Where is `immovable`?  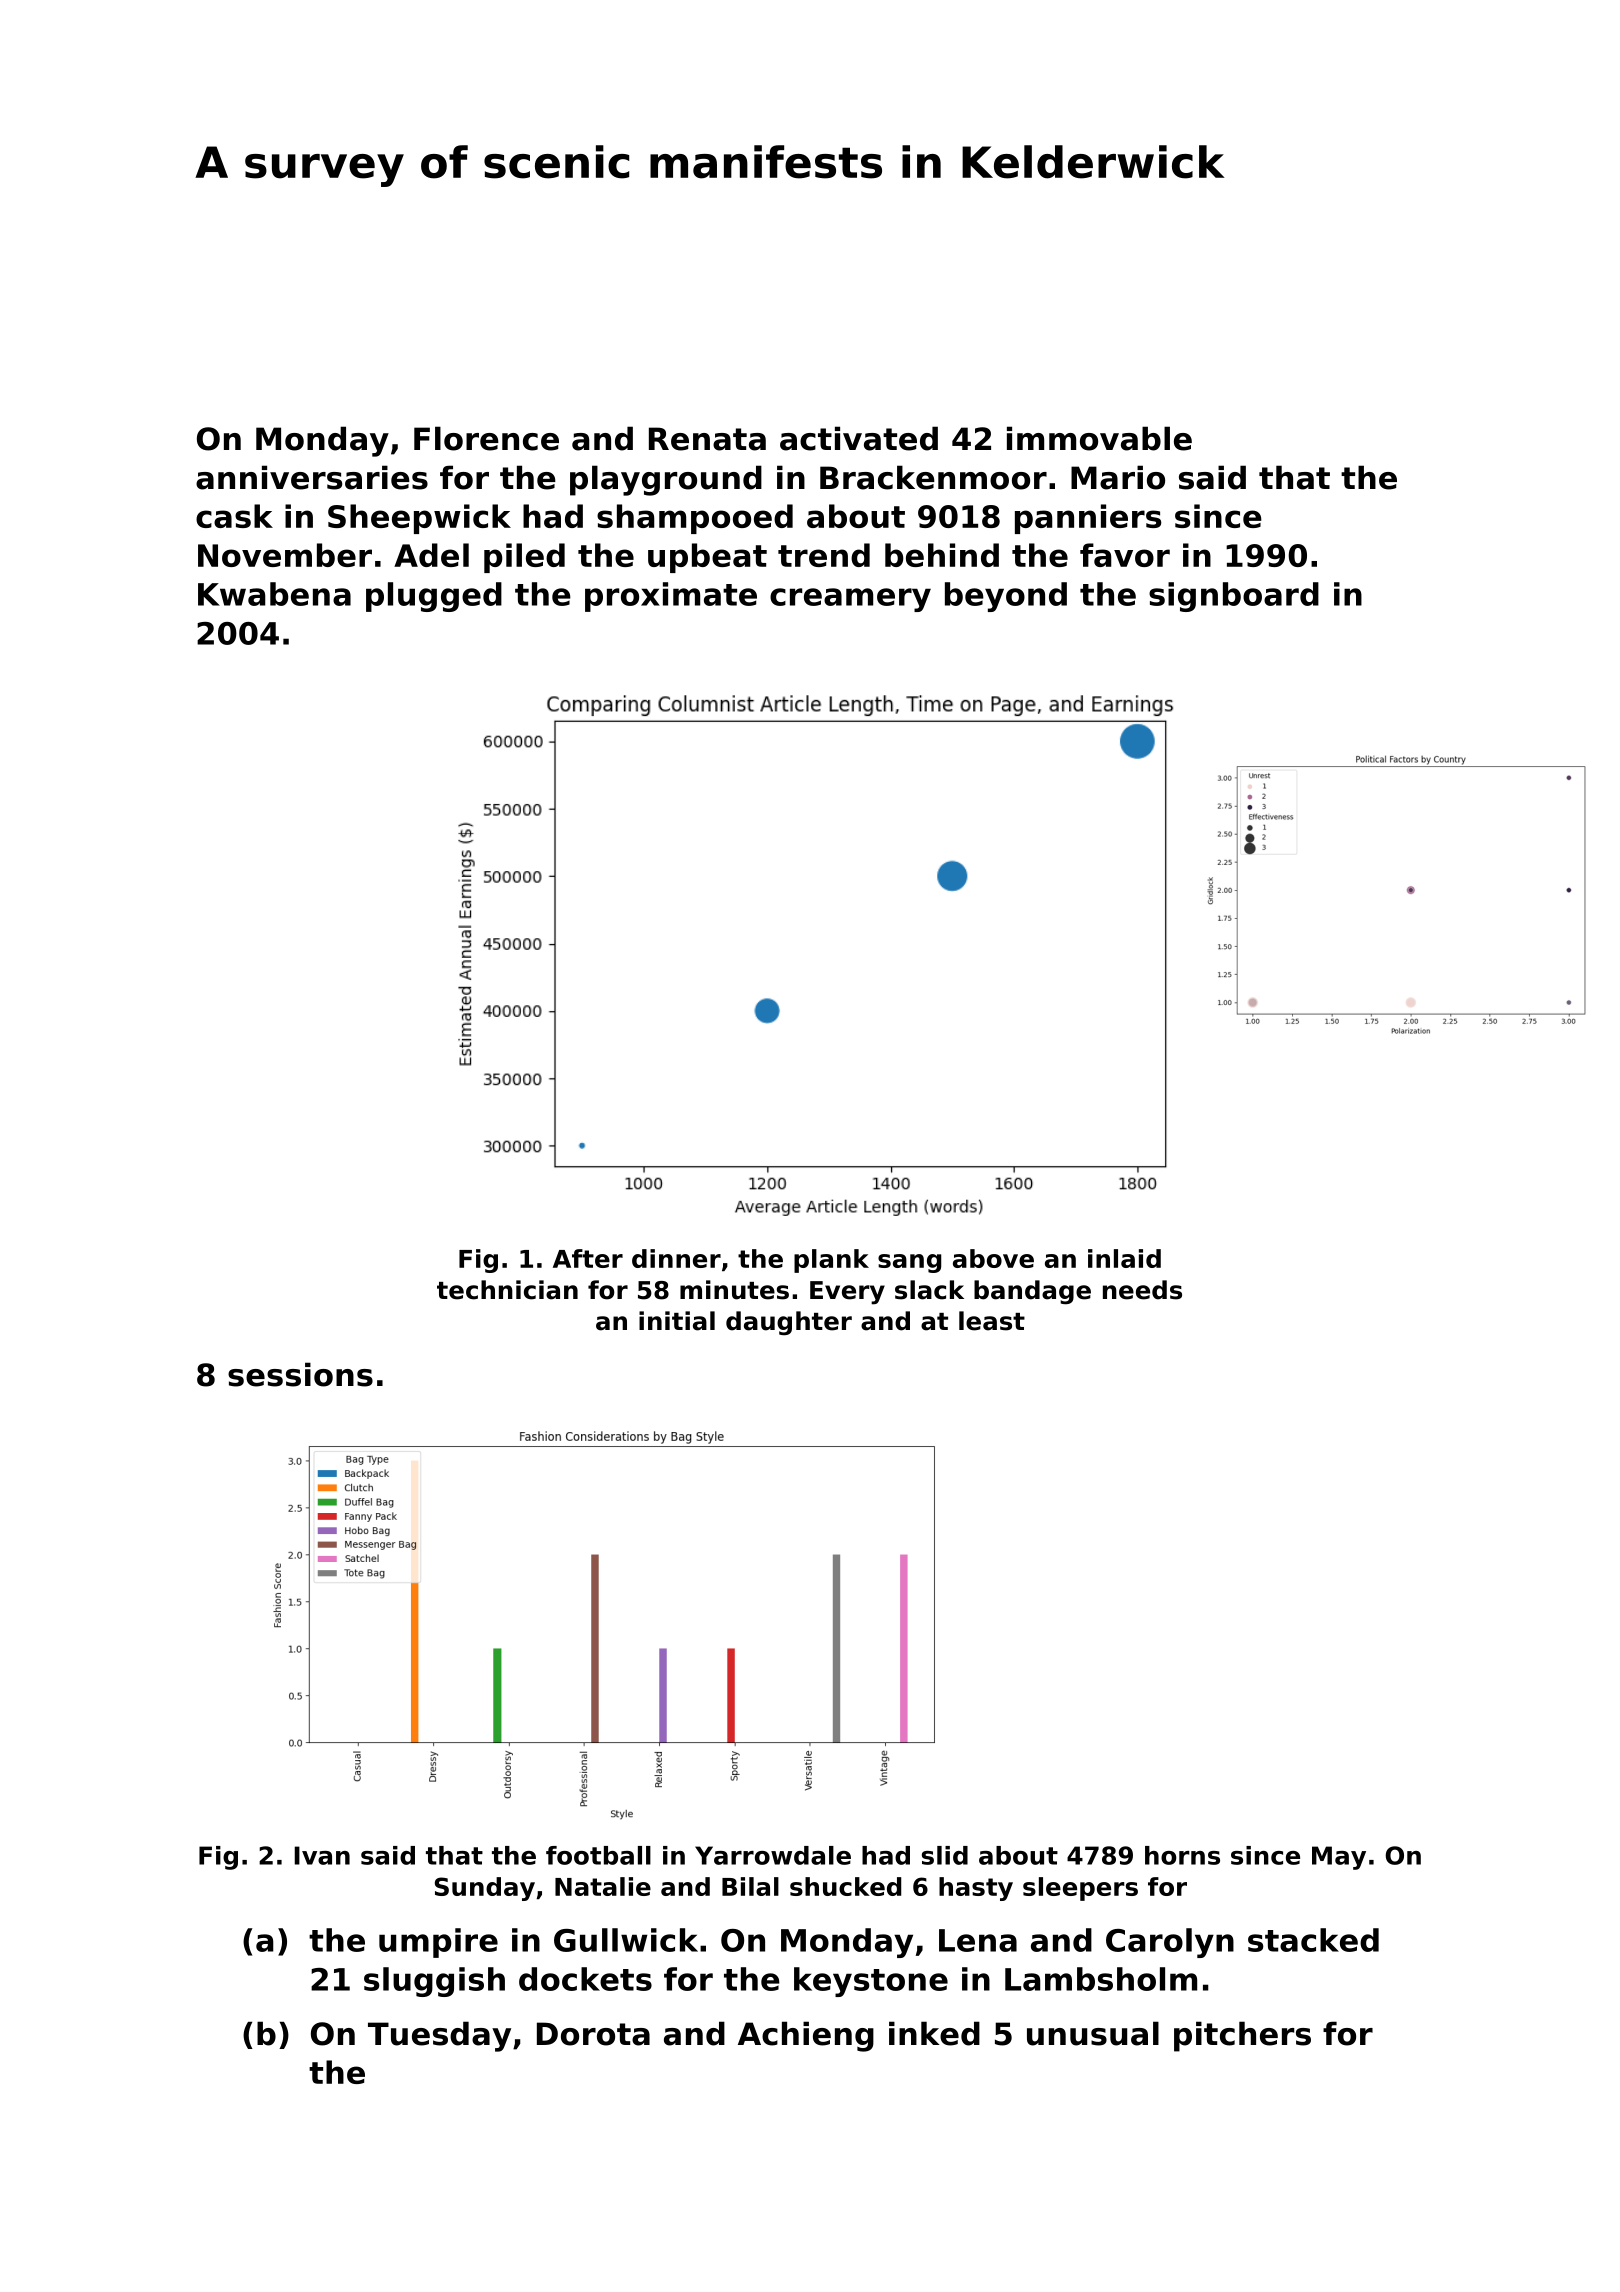 immovable is located at coordinates (1099, 438).
